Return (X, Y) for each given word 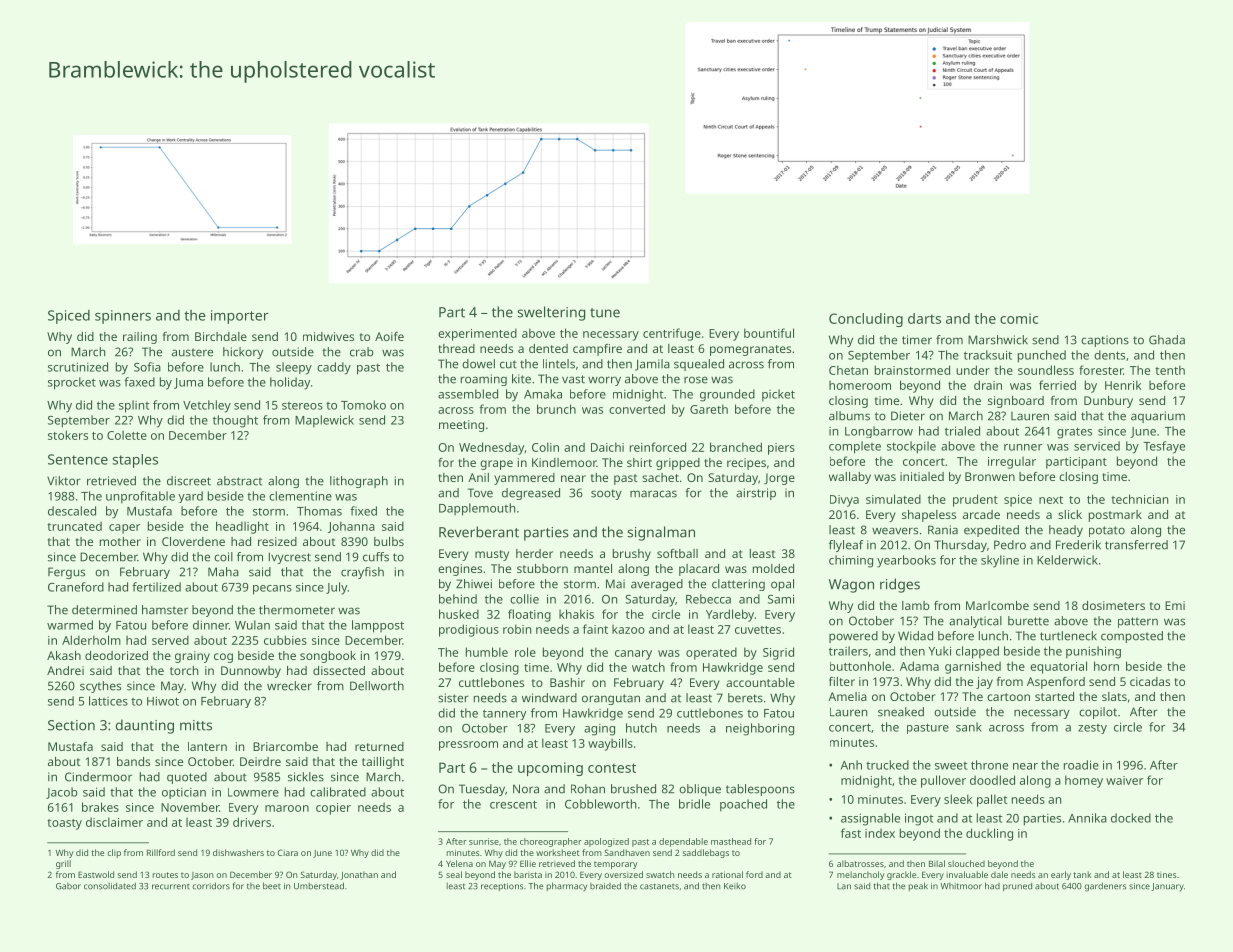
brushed (633, 789)
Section (71, 725)
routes (165, 875)
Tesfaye (1164, 447)
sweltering (551, 313)
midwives (328, 336)
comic (1019, 318)
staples (135, 461)
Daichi (607, 447)
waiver (1124, 780)
